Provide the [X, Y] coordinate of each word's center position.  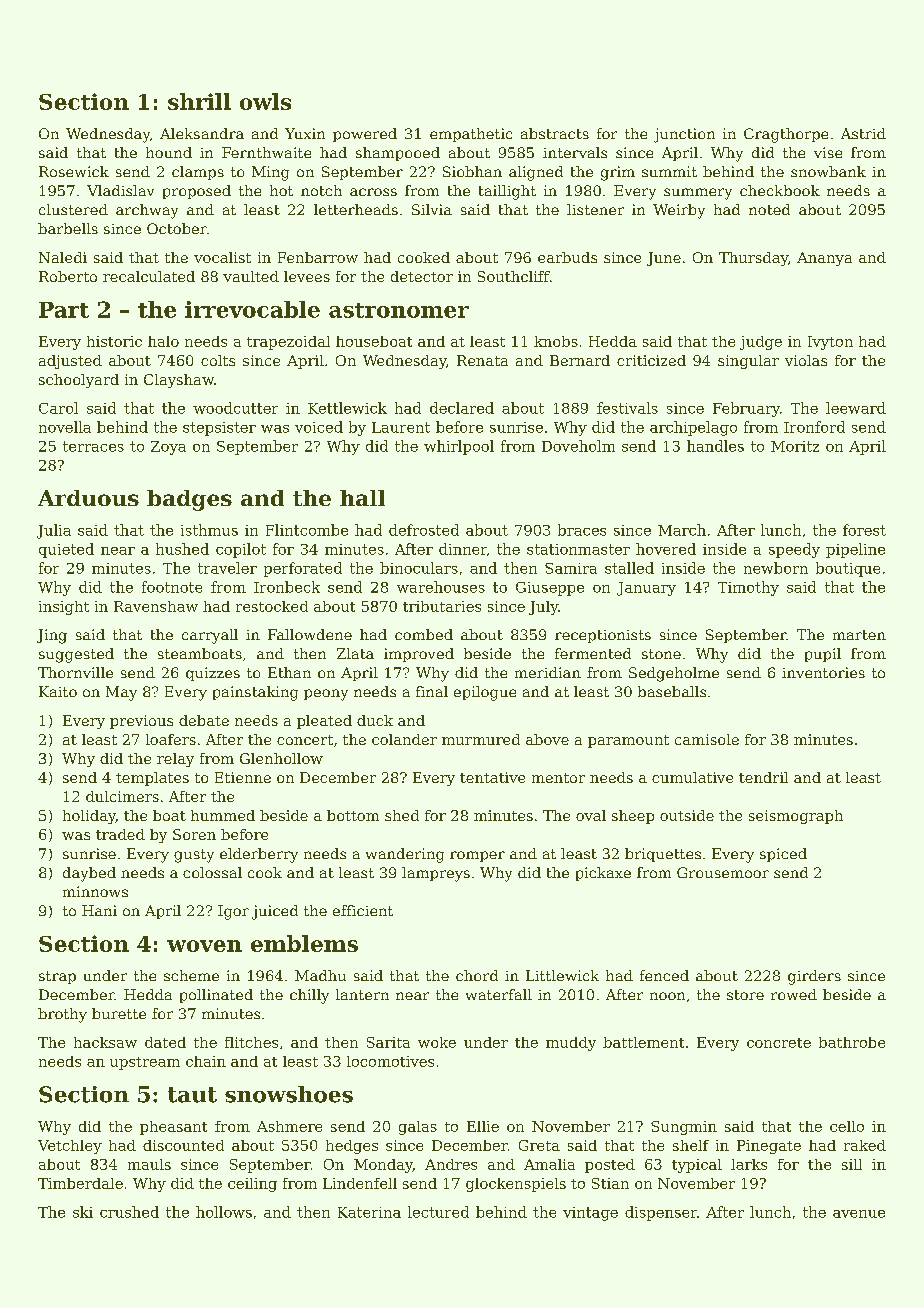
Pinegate [769, 1147]
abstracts [555, 133]
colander [404, 739]
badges [189, 500]
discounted [183, 1145]
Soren [194, 834]
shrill [199, 101]
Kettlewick [347, 408]
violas [806, 360]
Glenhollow [281, 758]
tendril [763, 777]
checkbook [780, 190]
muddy [571, 1044]
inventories [823, 672]
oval [591, 815]
